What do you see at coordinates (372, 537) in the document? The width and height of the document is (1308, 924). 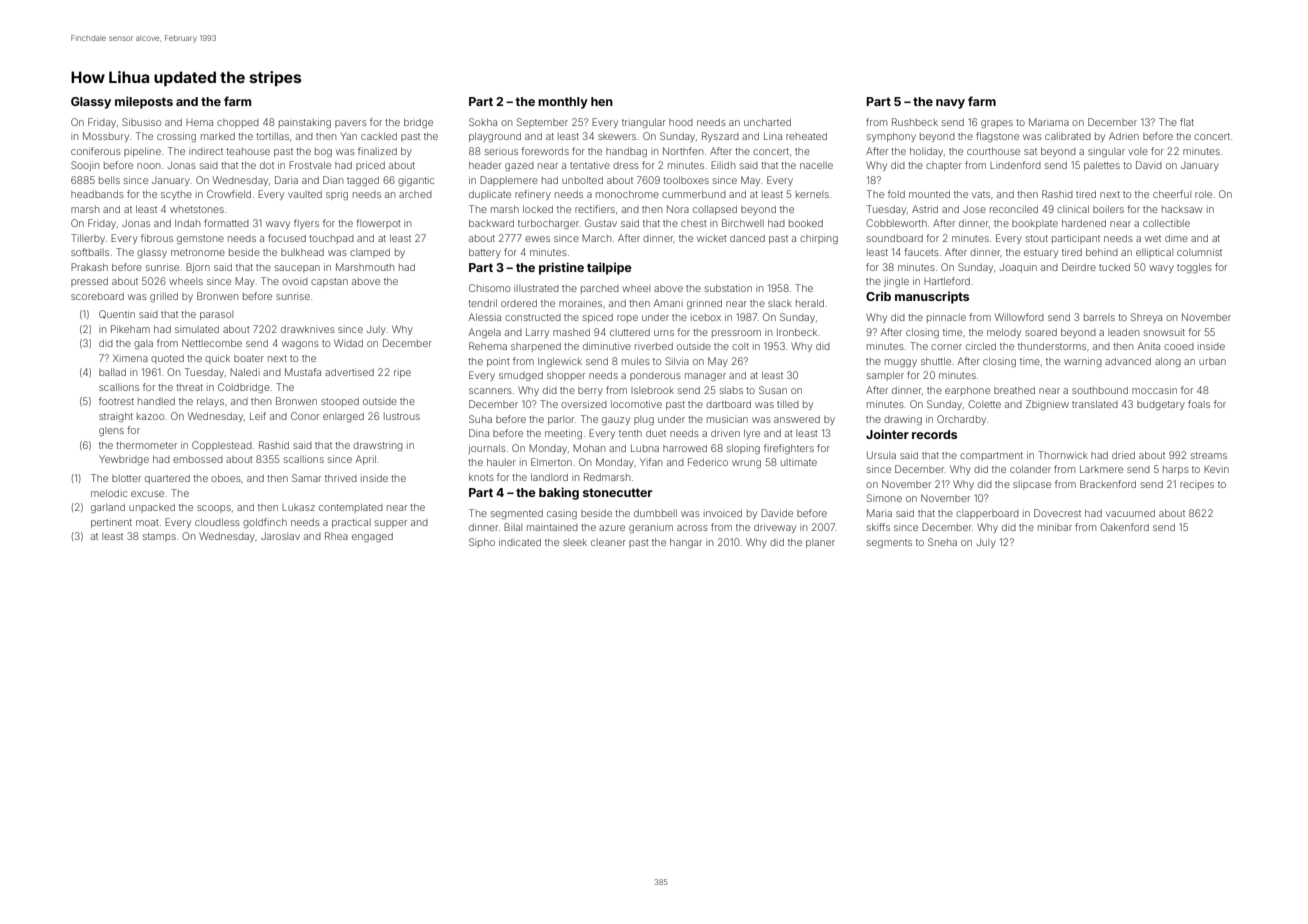 I see `engaged` at bounding box center [372, 537].
